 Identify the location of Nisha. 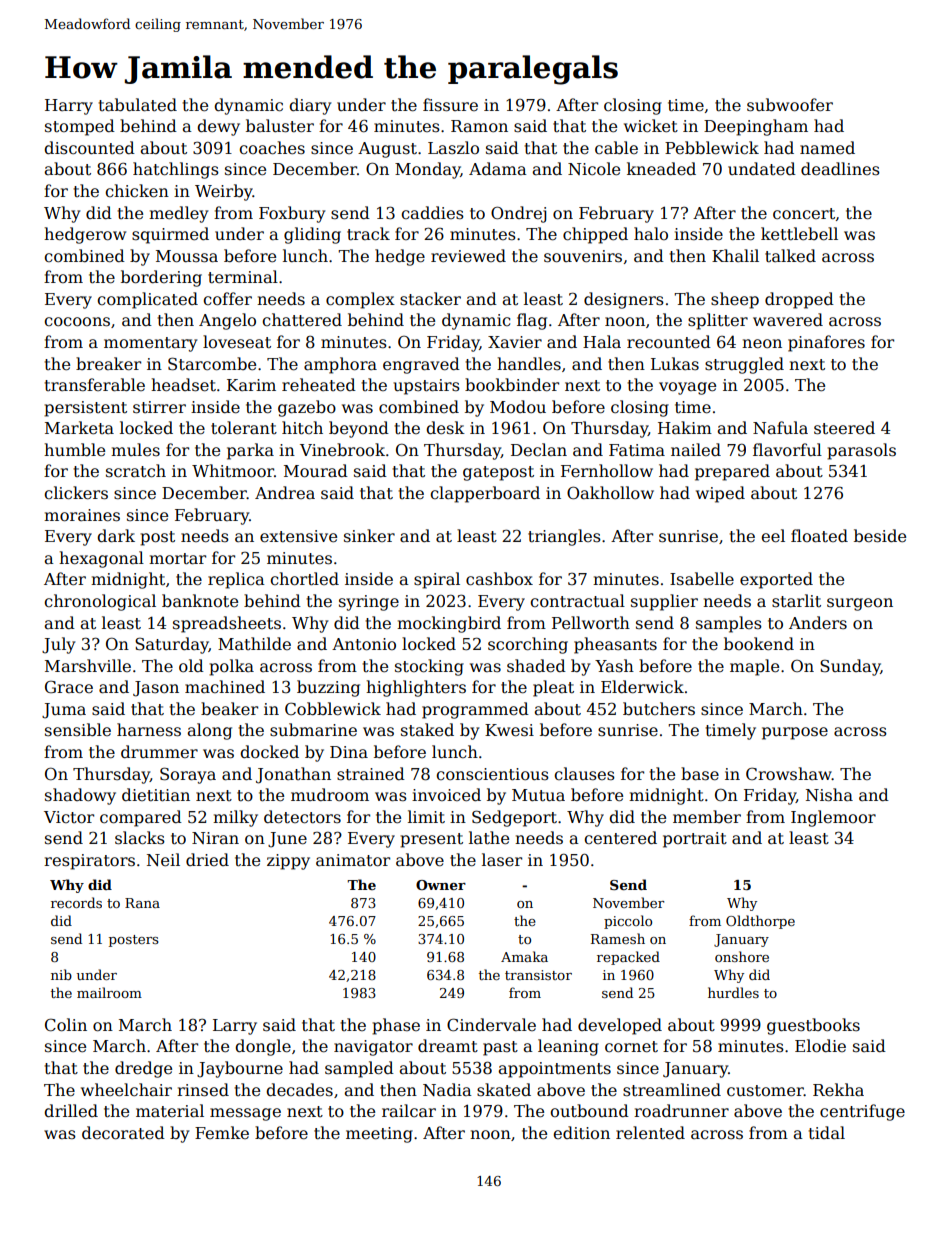
(829, 795).
